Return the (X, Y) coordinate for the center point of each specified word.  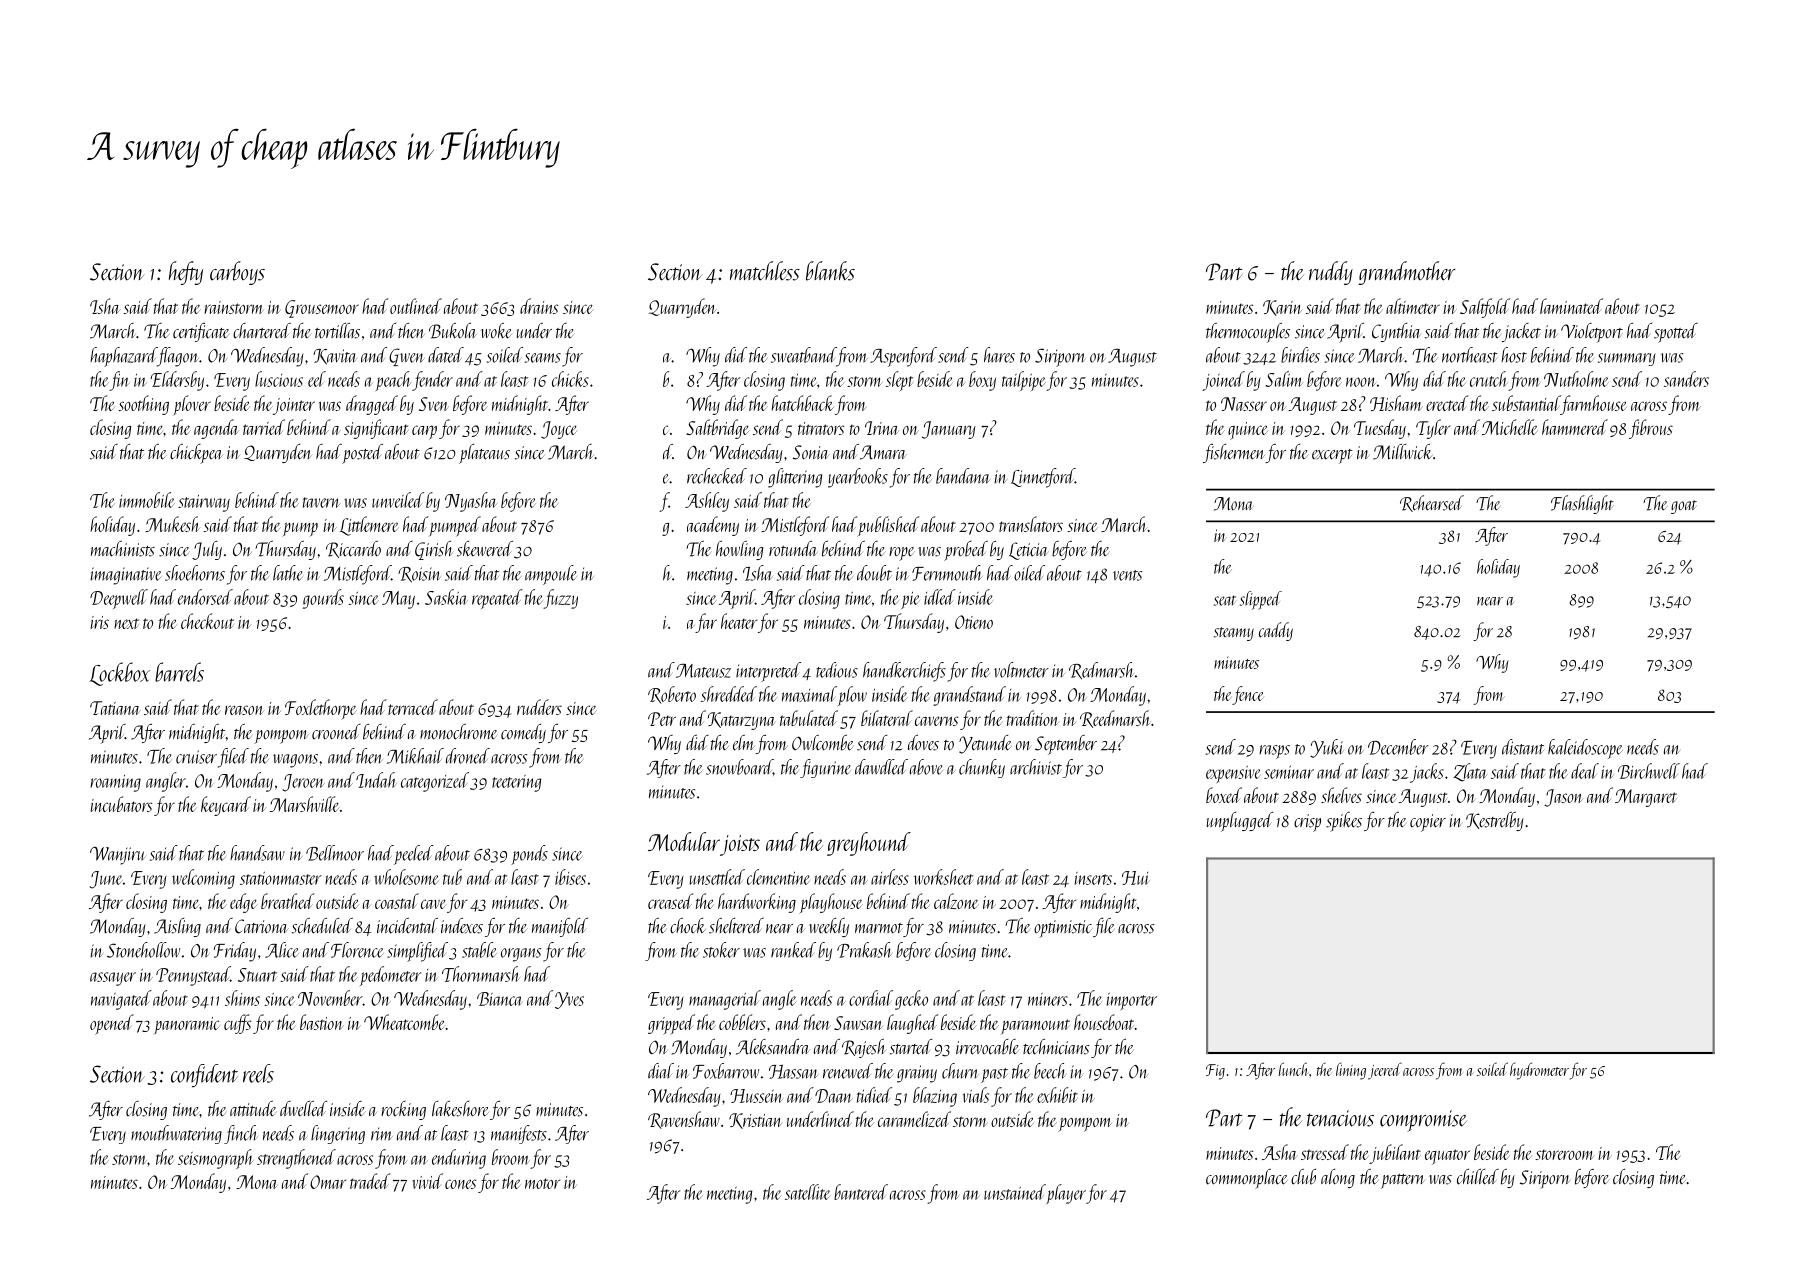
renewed (848, 1071)
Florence (357, 950)
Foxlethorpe (321, 709)
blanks (830, 271)
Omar (328, 1182)
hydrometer (1539, 1071)
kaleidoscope (1585, 749)
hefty (186, 273)
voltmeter (1021, 670)
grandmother (1407, 273)
